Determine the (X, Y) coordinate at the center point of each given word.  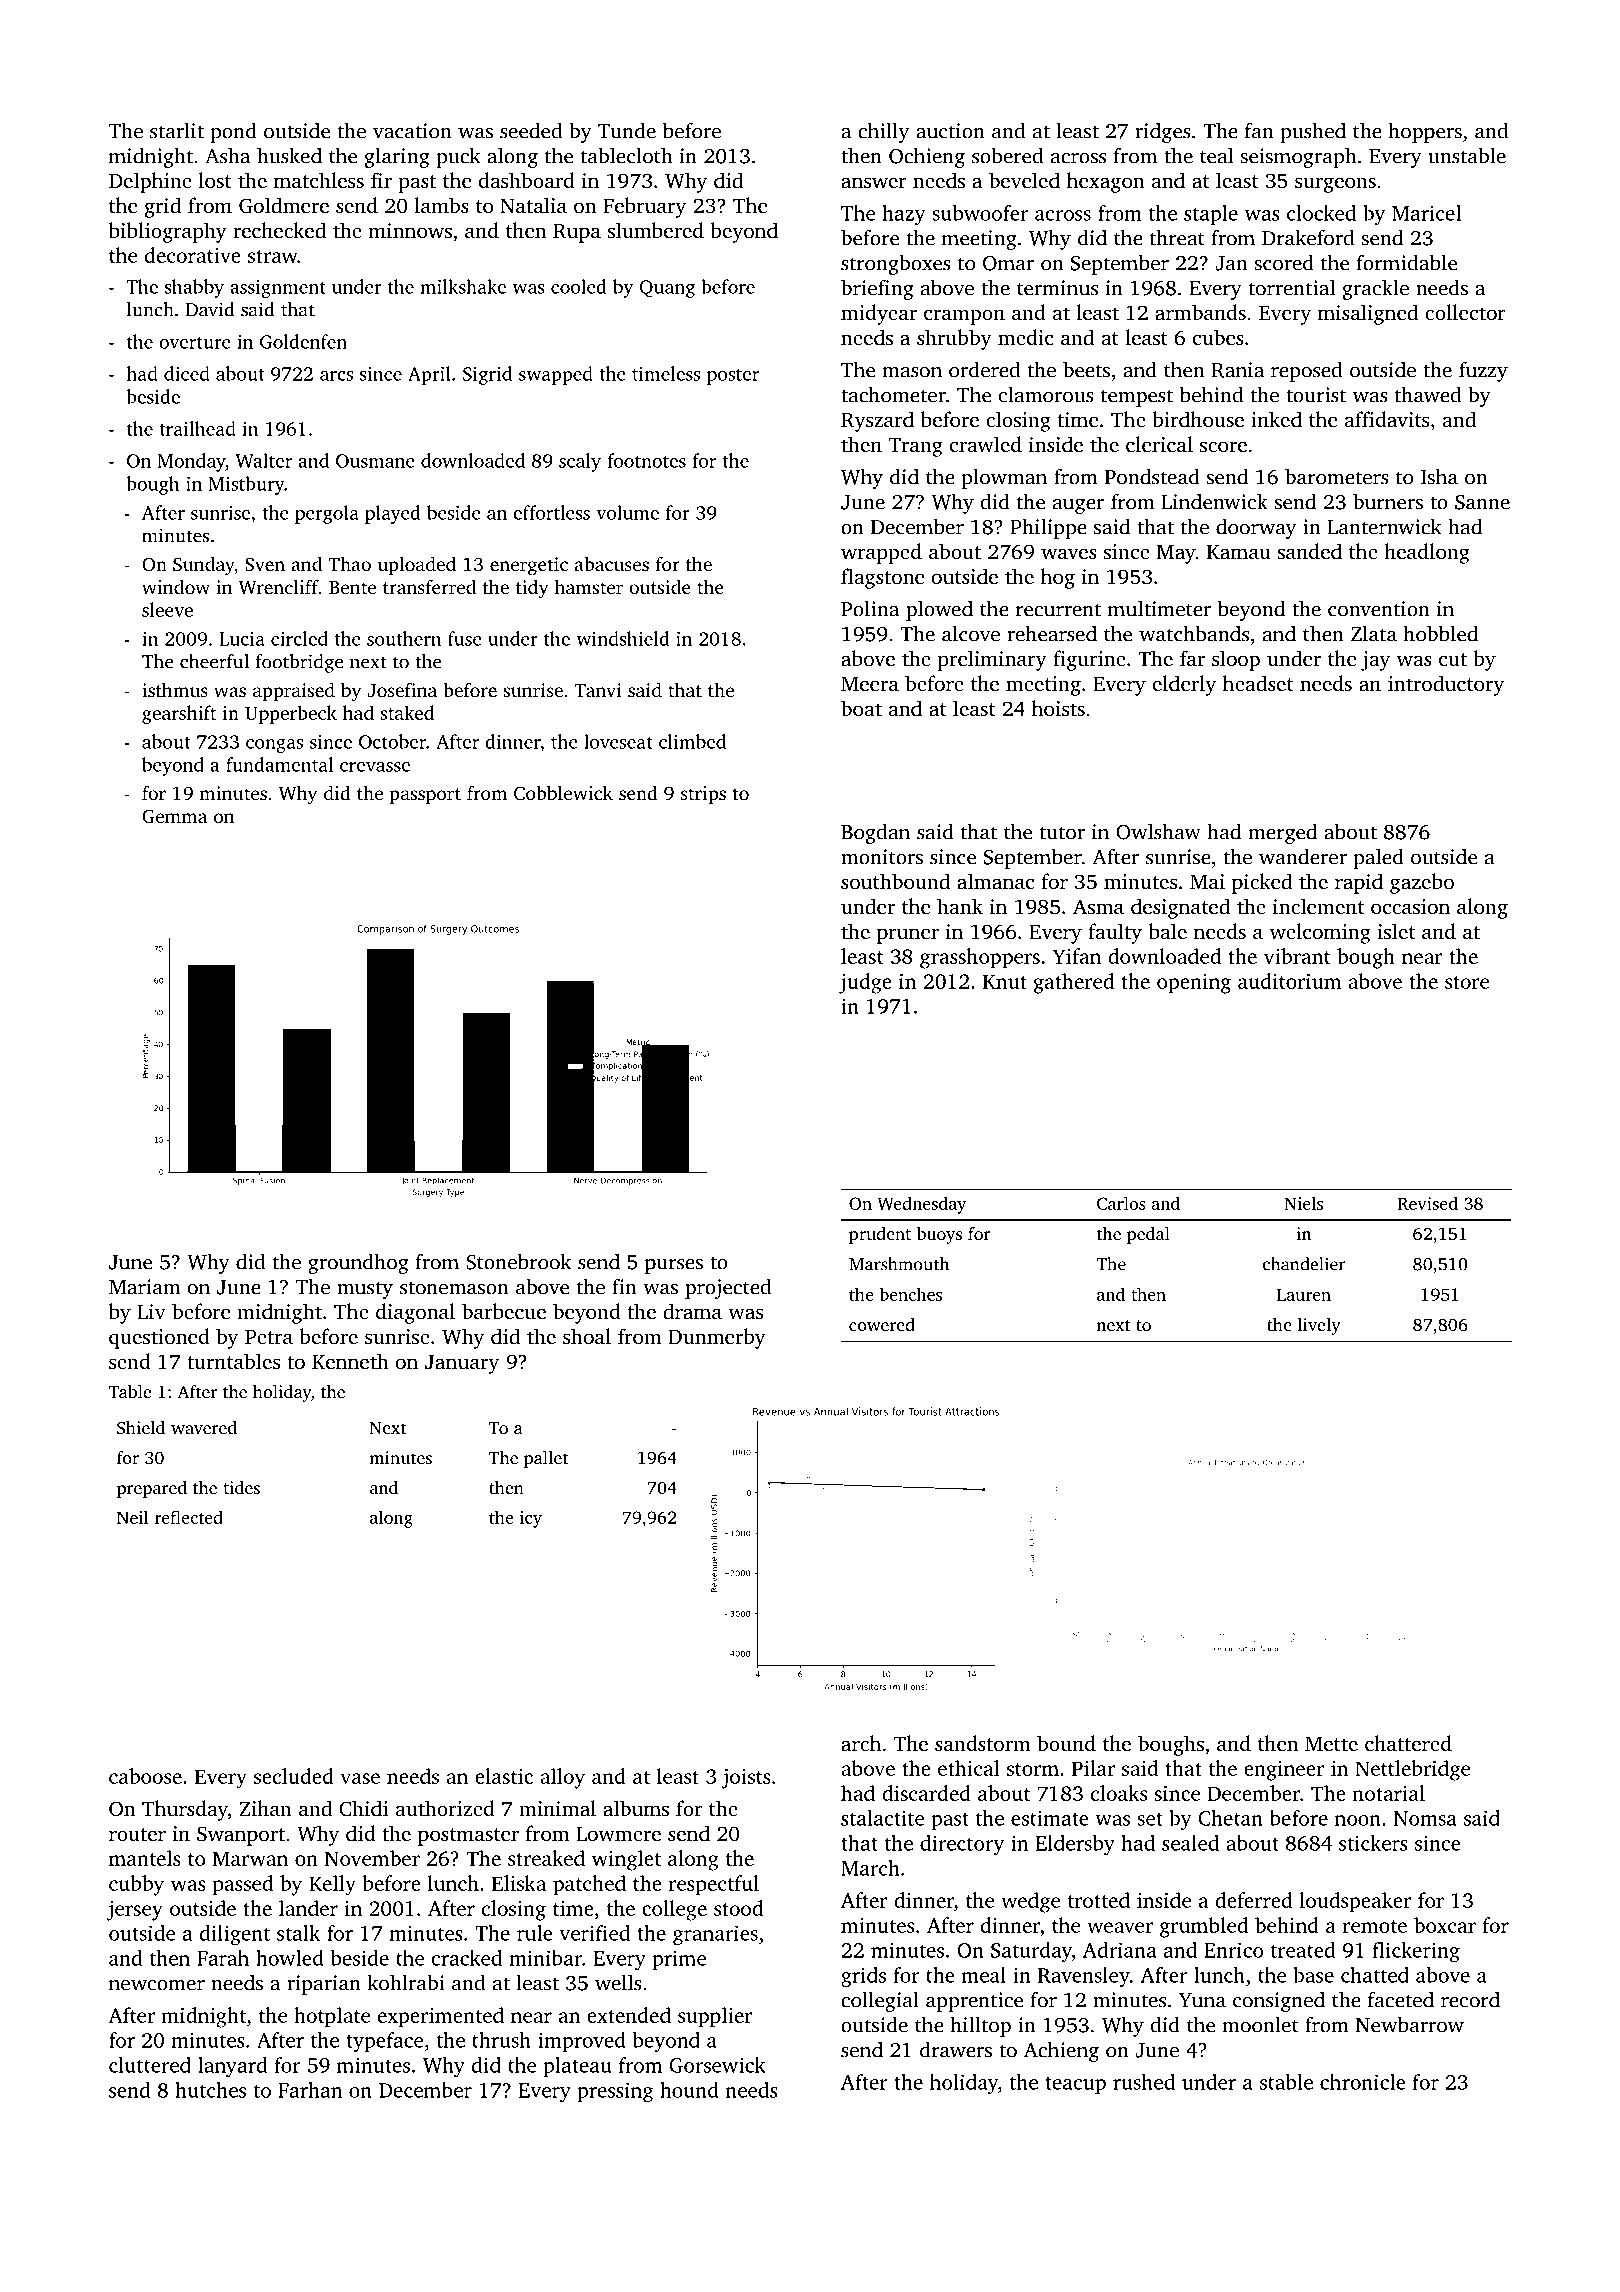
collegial (880, 2001)
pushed (1313, 132)
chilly (883, 132)
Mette (1331, 1744)
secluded (294, 1776)
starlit (177, 130)
